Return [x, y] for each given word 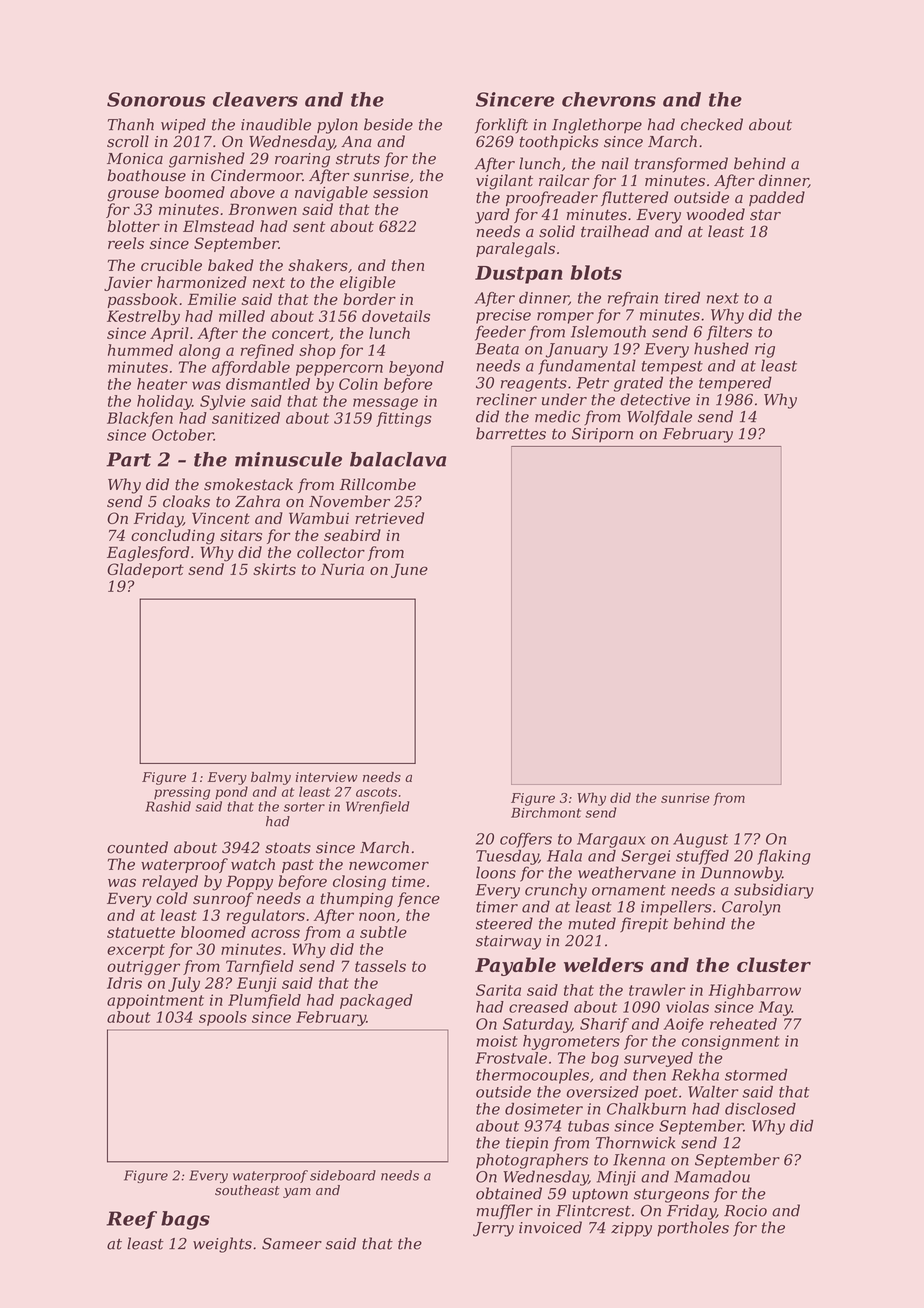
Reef [131, 1220]
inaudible [276, 124]
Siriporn [602, 435]
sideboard [343, 1175]
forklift [501, 126]
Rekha [695, 1075]
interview [327, 777]
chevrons [609, 99]
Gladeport [145, 570]
